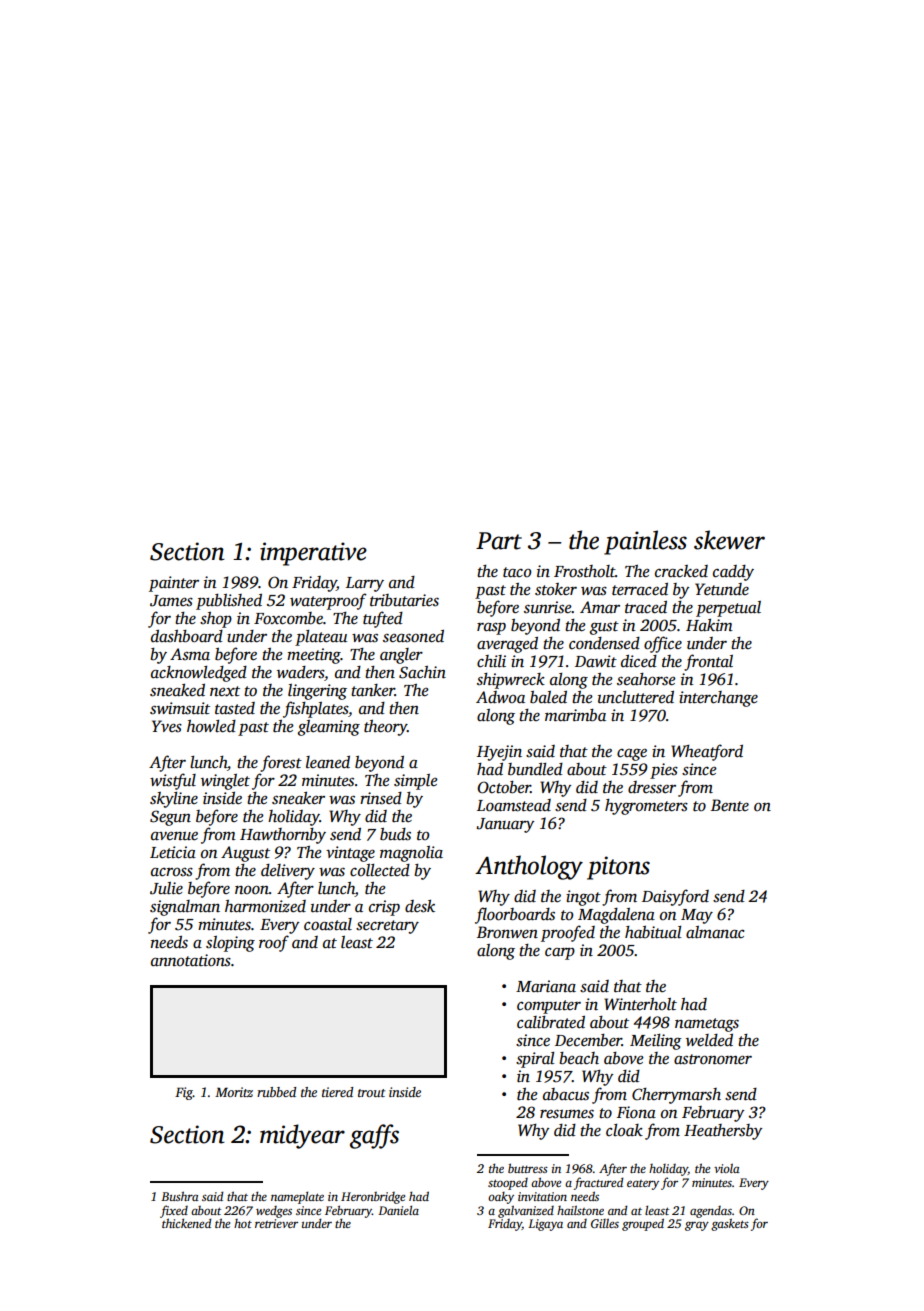 Image resolution: width=924 pixels, height=1311 pixels. Describe the element at coordinates (180, 1196) in the screenshot. I see `Bushra` at that location.
